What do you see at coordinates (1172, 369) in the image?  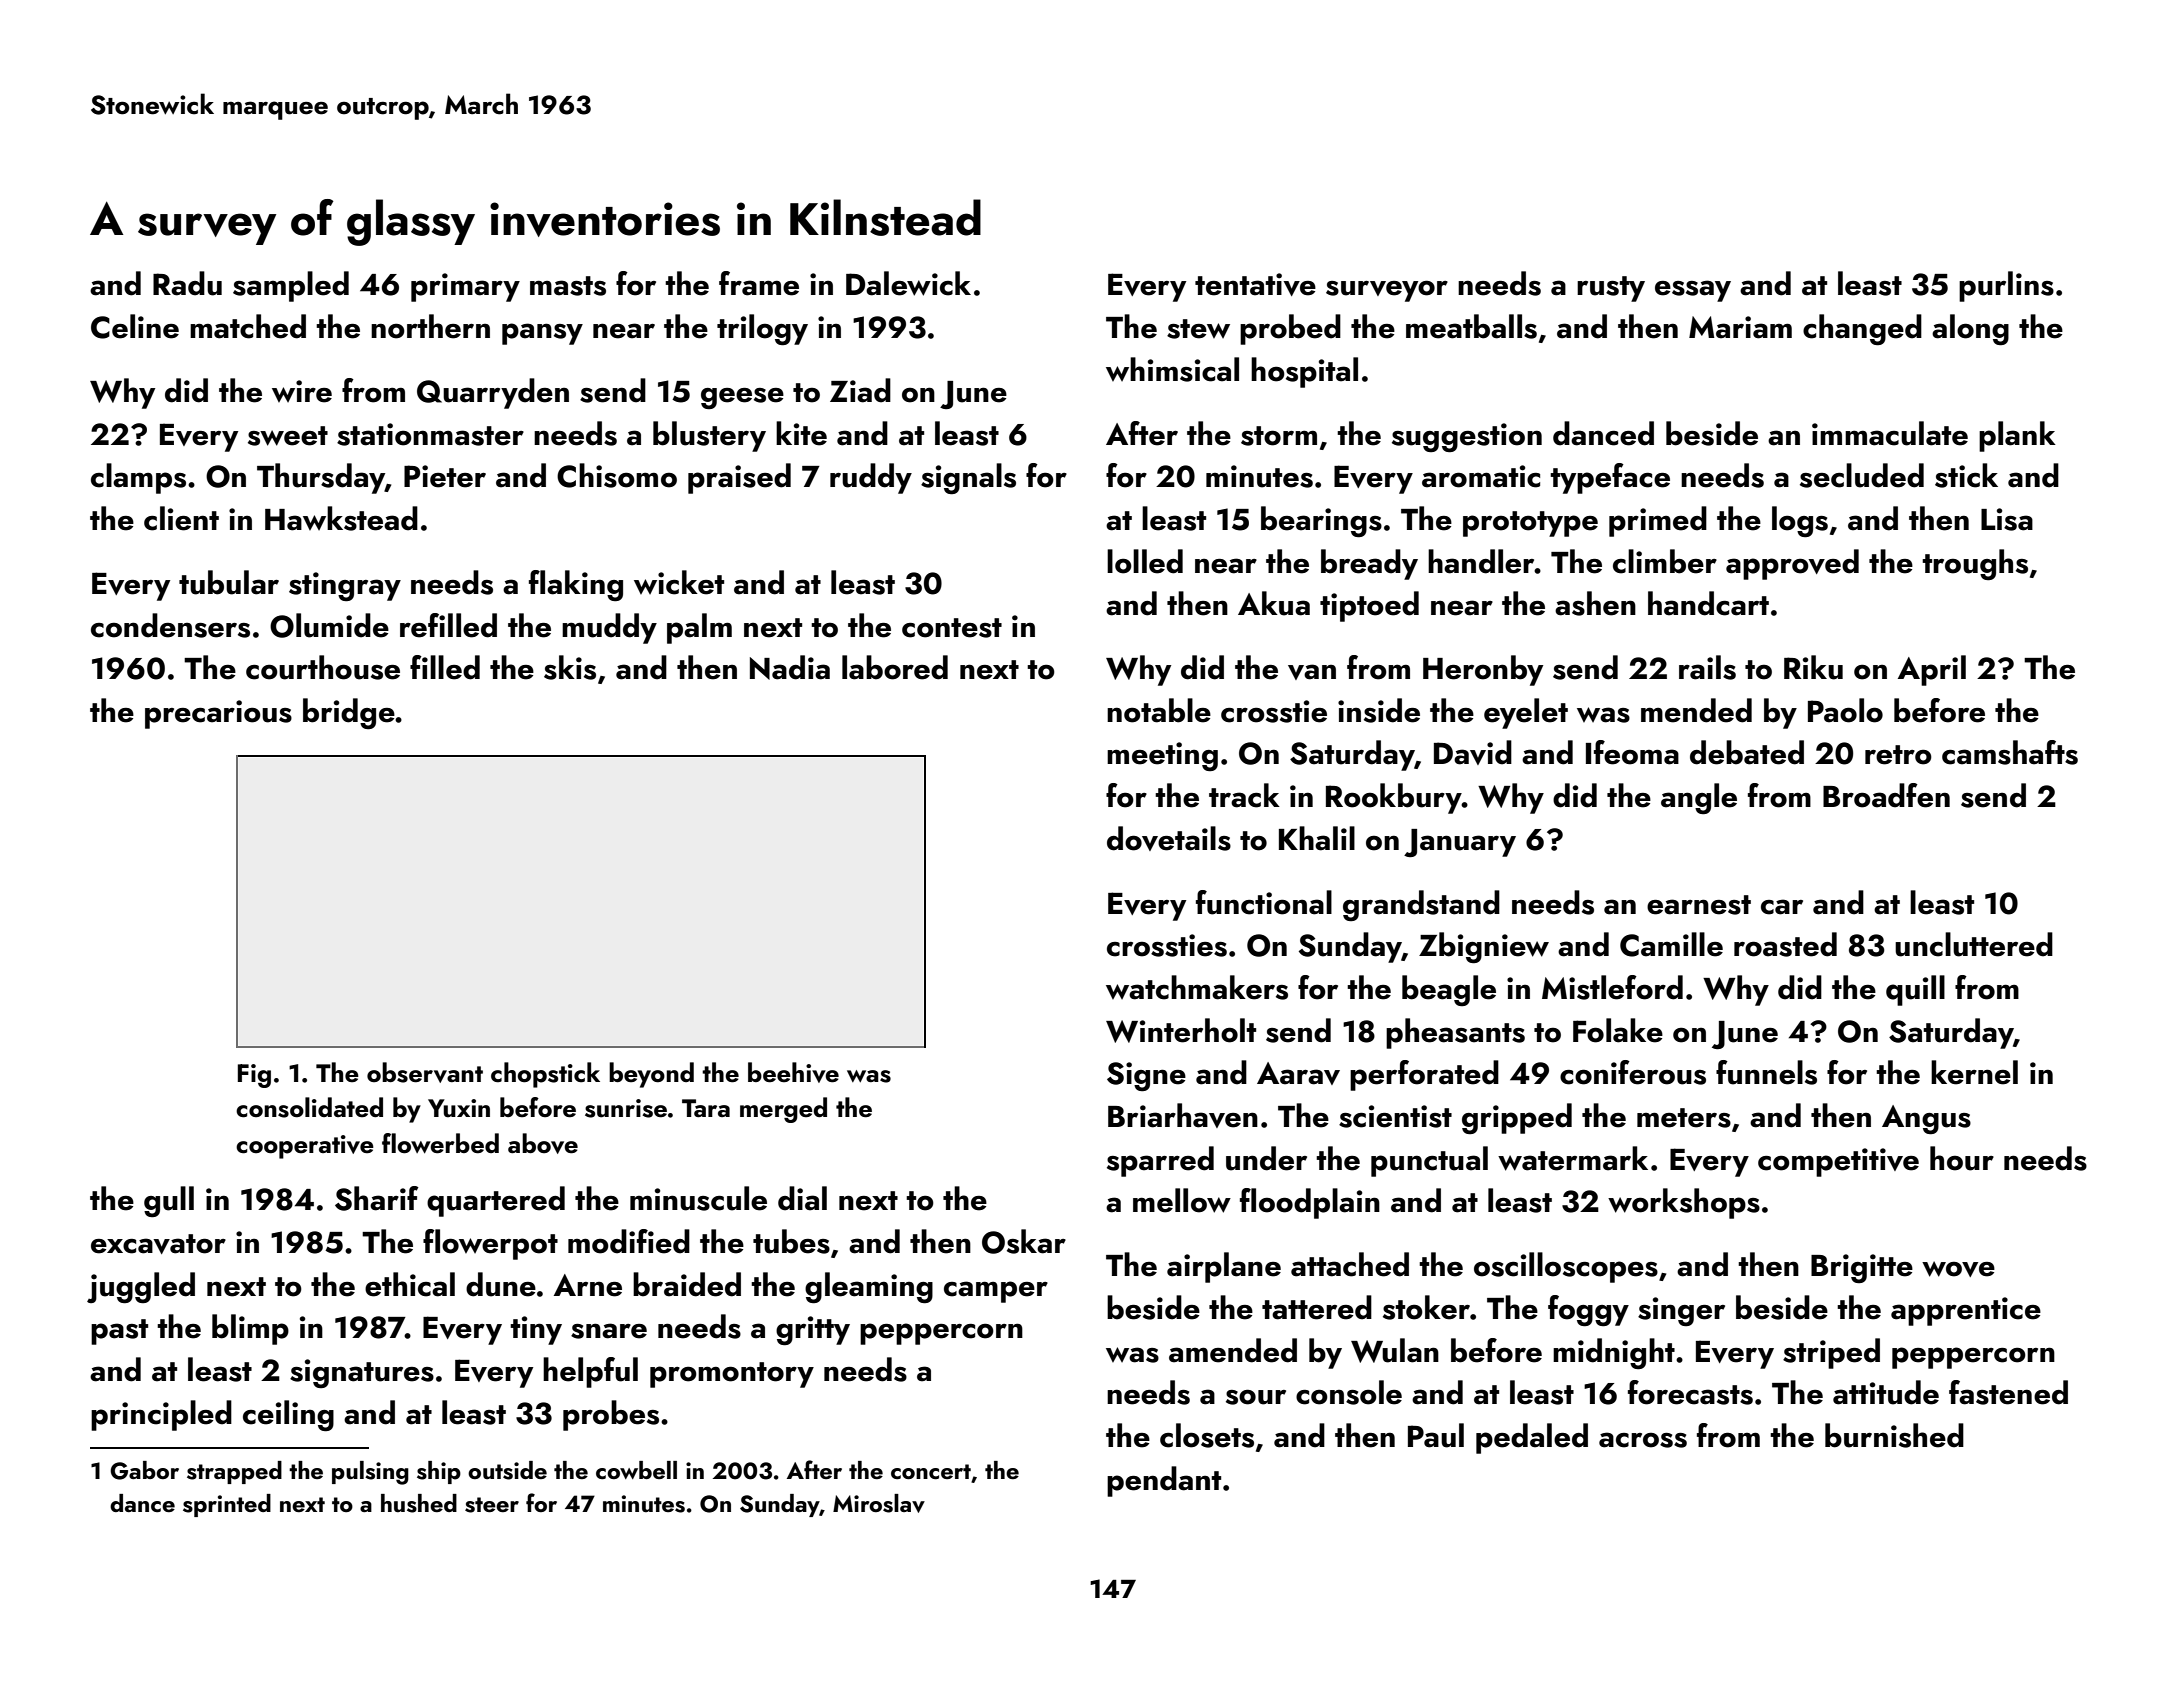 I see `whimsical` at bounding box center [1172, 369].
